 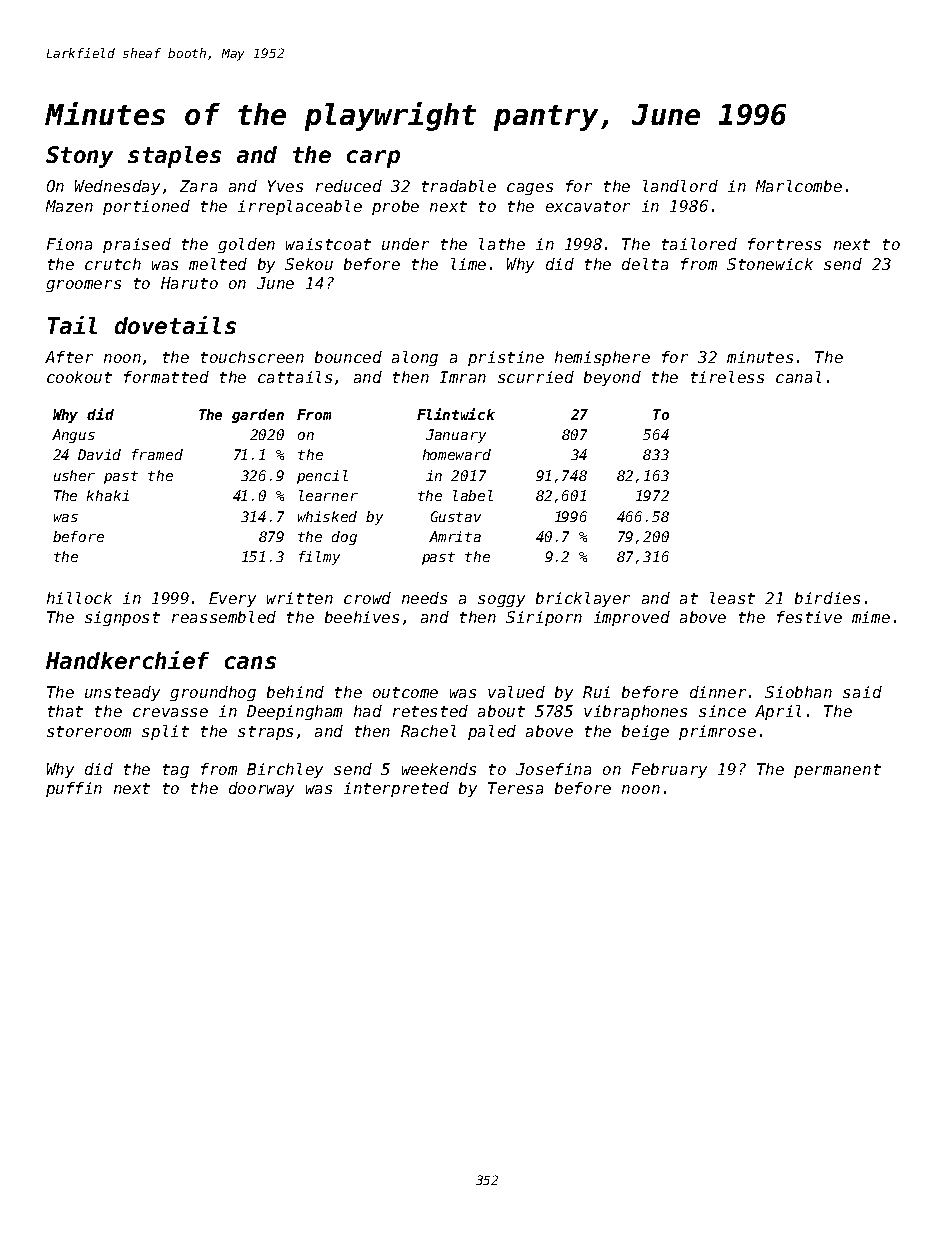 What do you see at coordinates (468, 264) in the screenshot?
I see `lime` at bounding box center [468, 264].
